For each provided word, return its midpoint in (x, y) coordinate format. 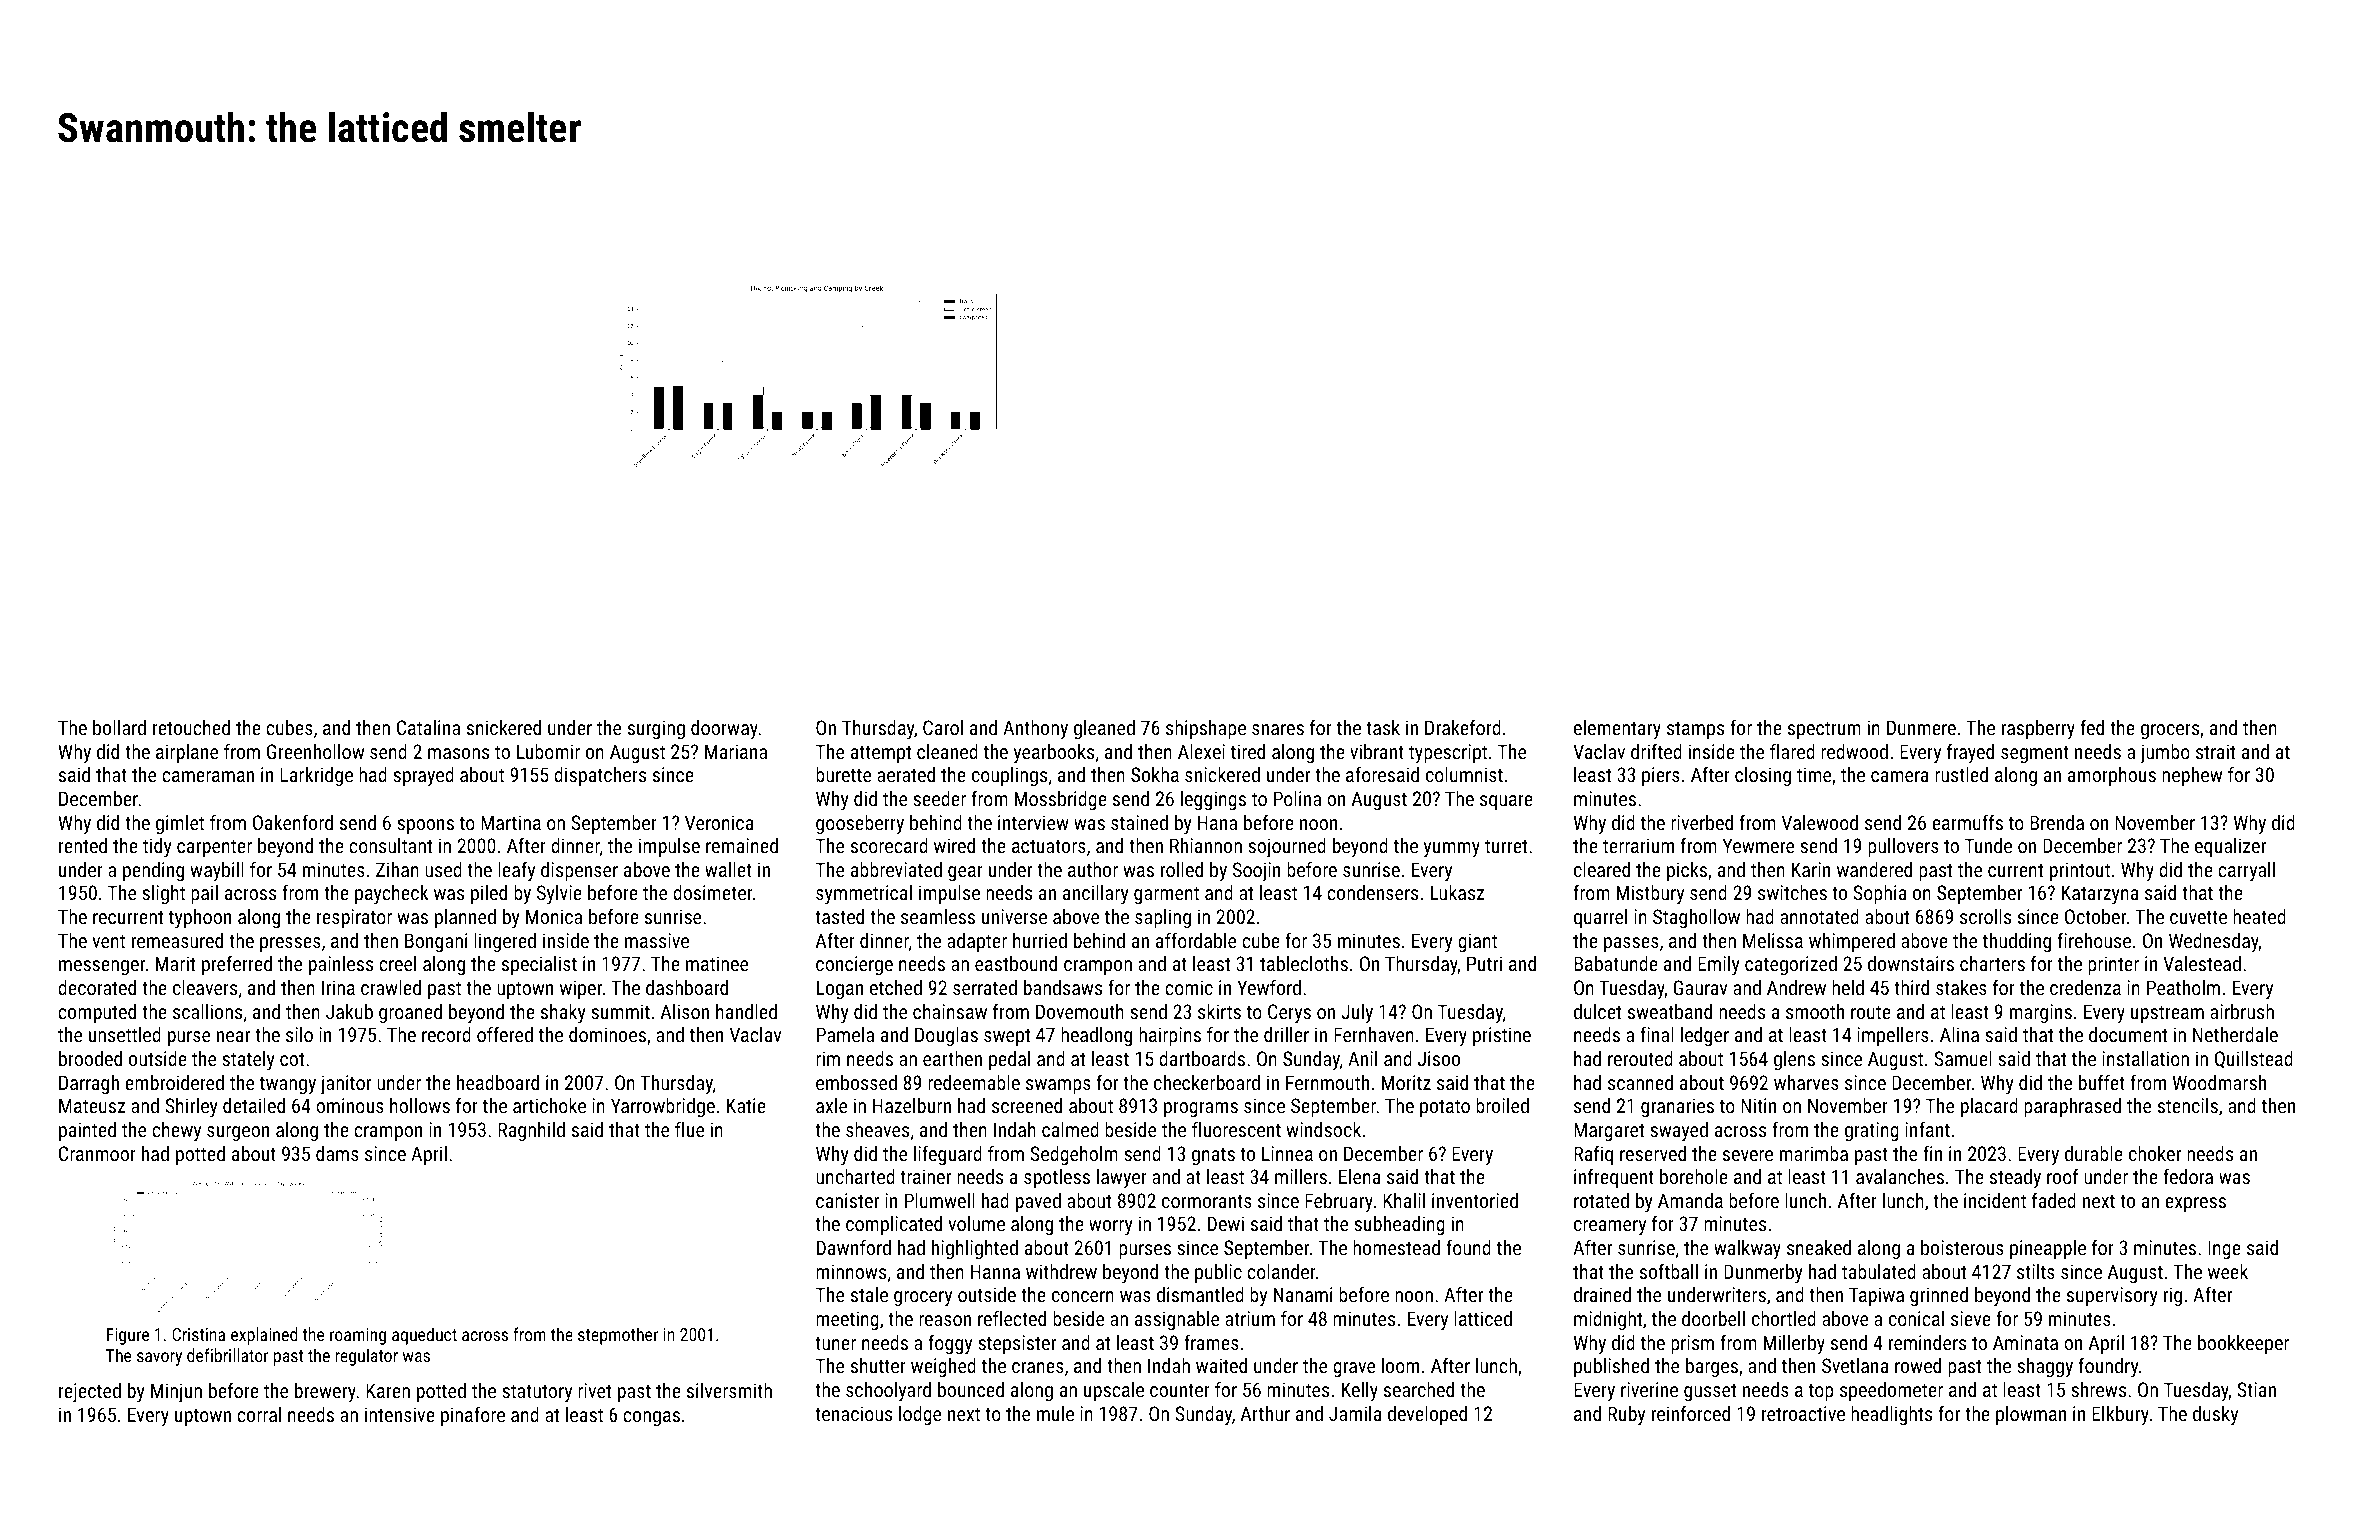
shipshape (1206, 729)
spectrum (1824, 730)
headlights (1891, 1415)
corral (259, 1414)
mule (1055, 1413)
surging (656, 729)
